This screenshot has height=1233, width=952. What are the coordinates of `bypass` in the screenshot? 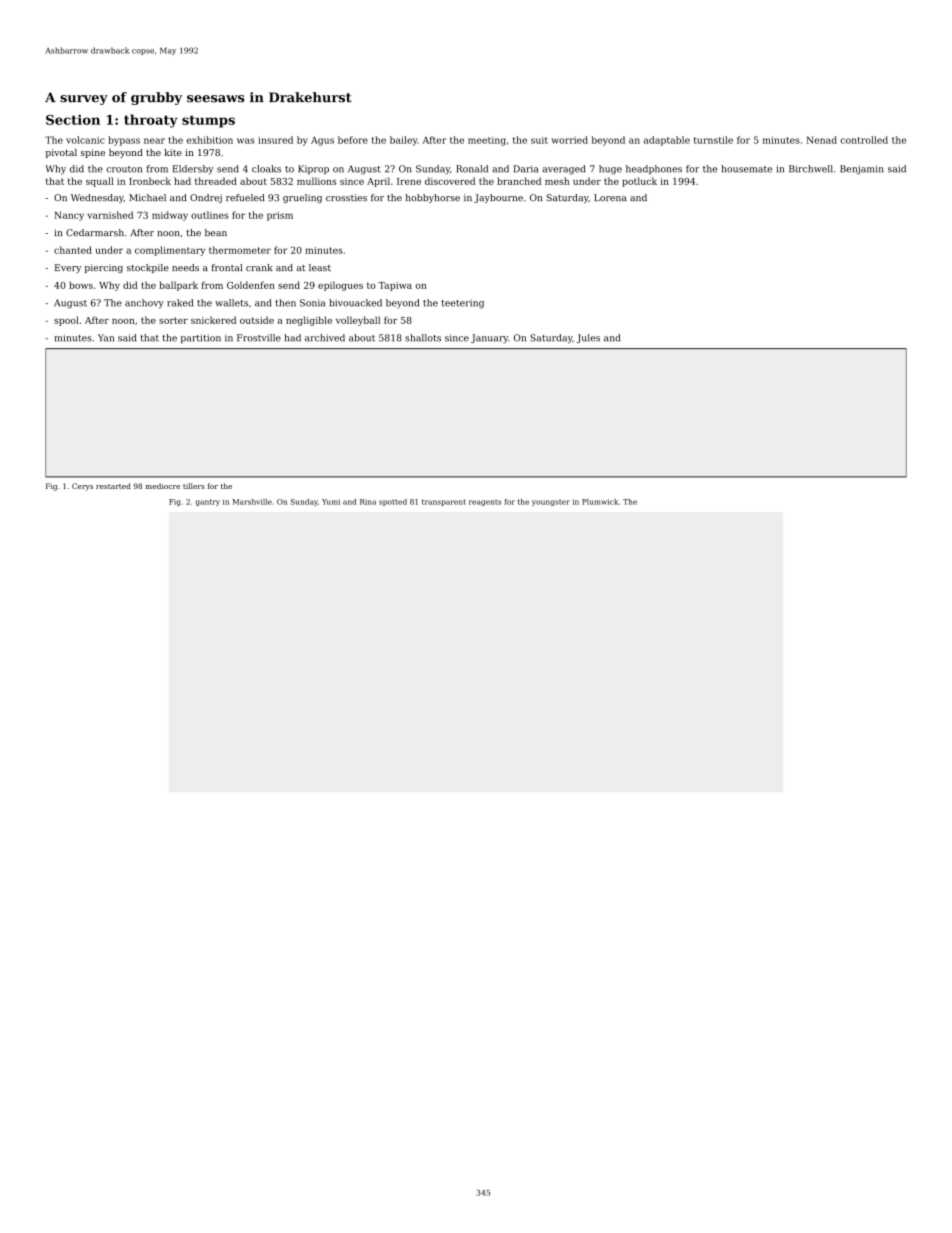 It's located at (124, 141).
